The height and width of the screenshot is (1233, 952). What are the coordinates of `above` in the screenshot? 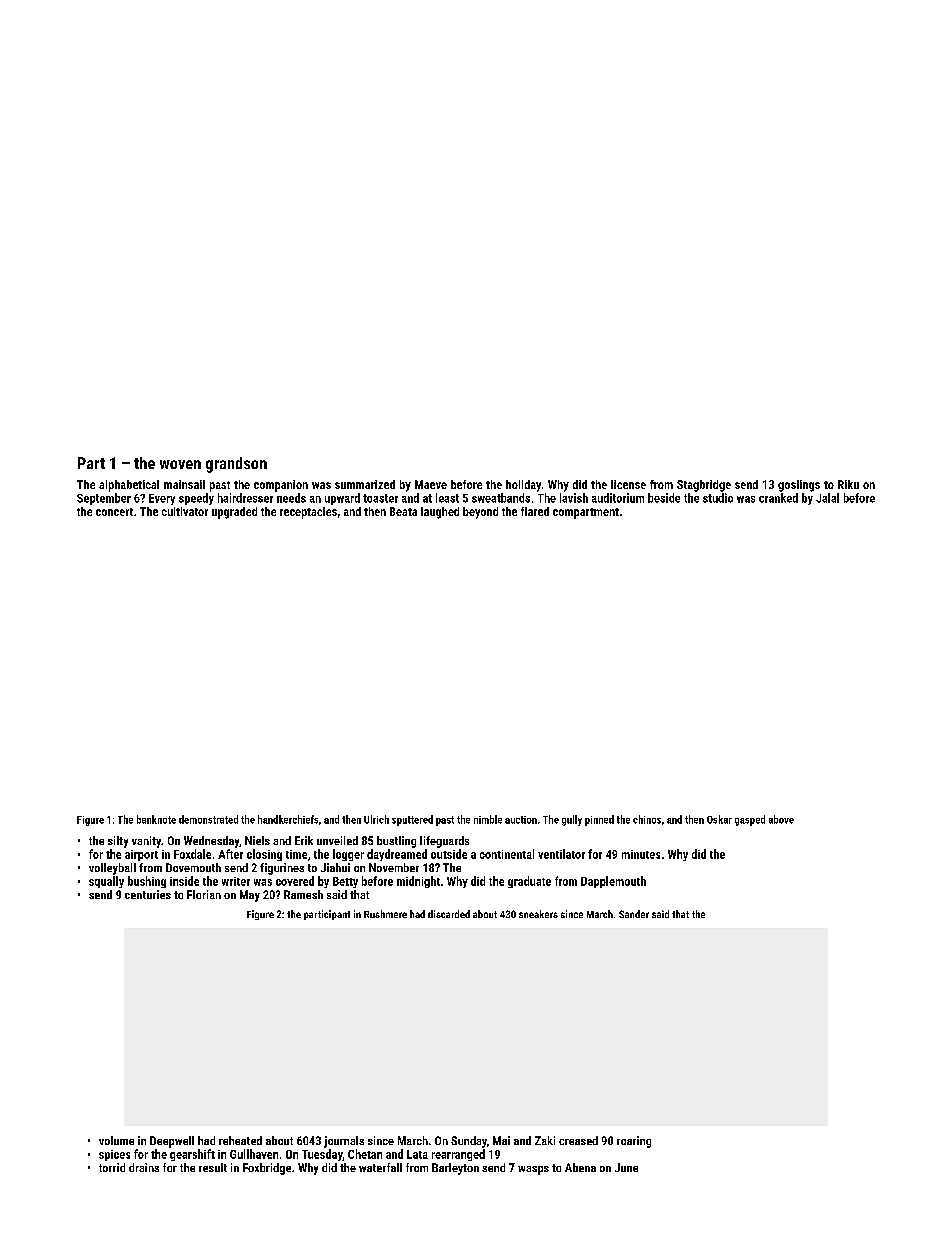 It's located at (781, 819).
